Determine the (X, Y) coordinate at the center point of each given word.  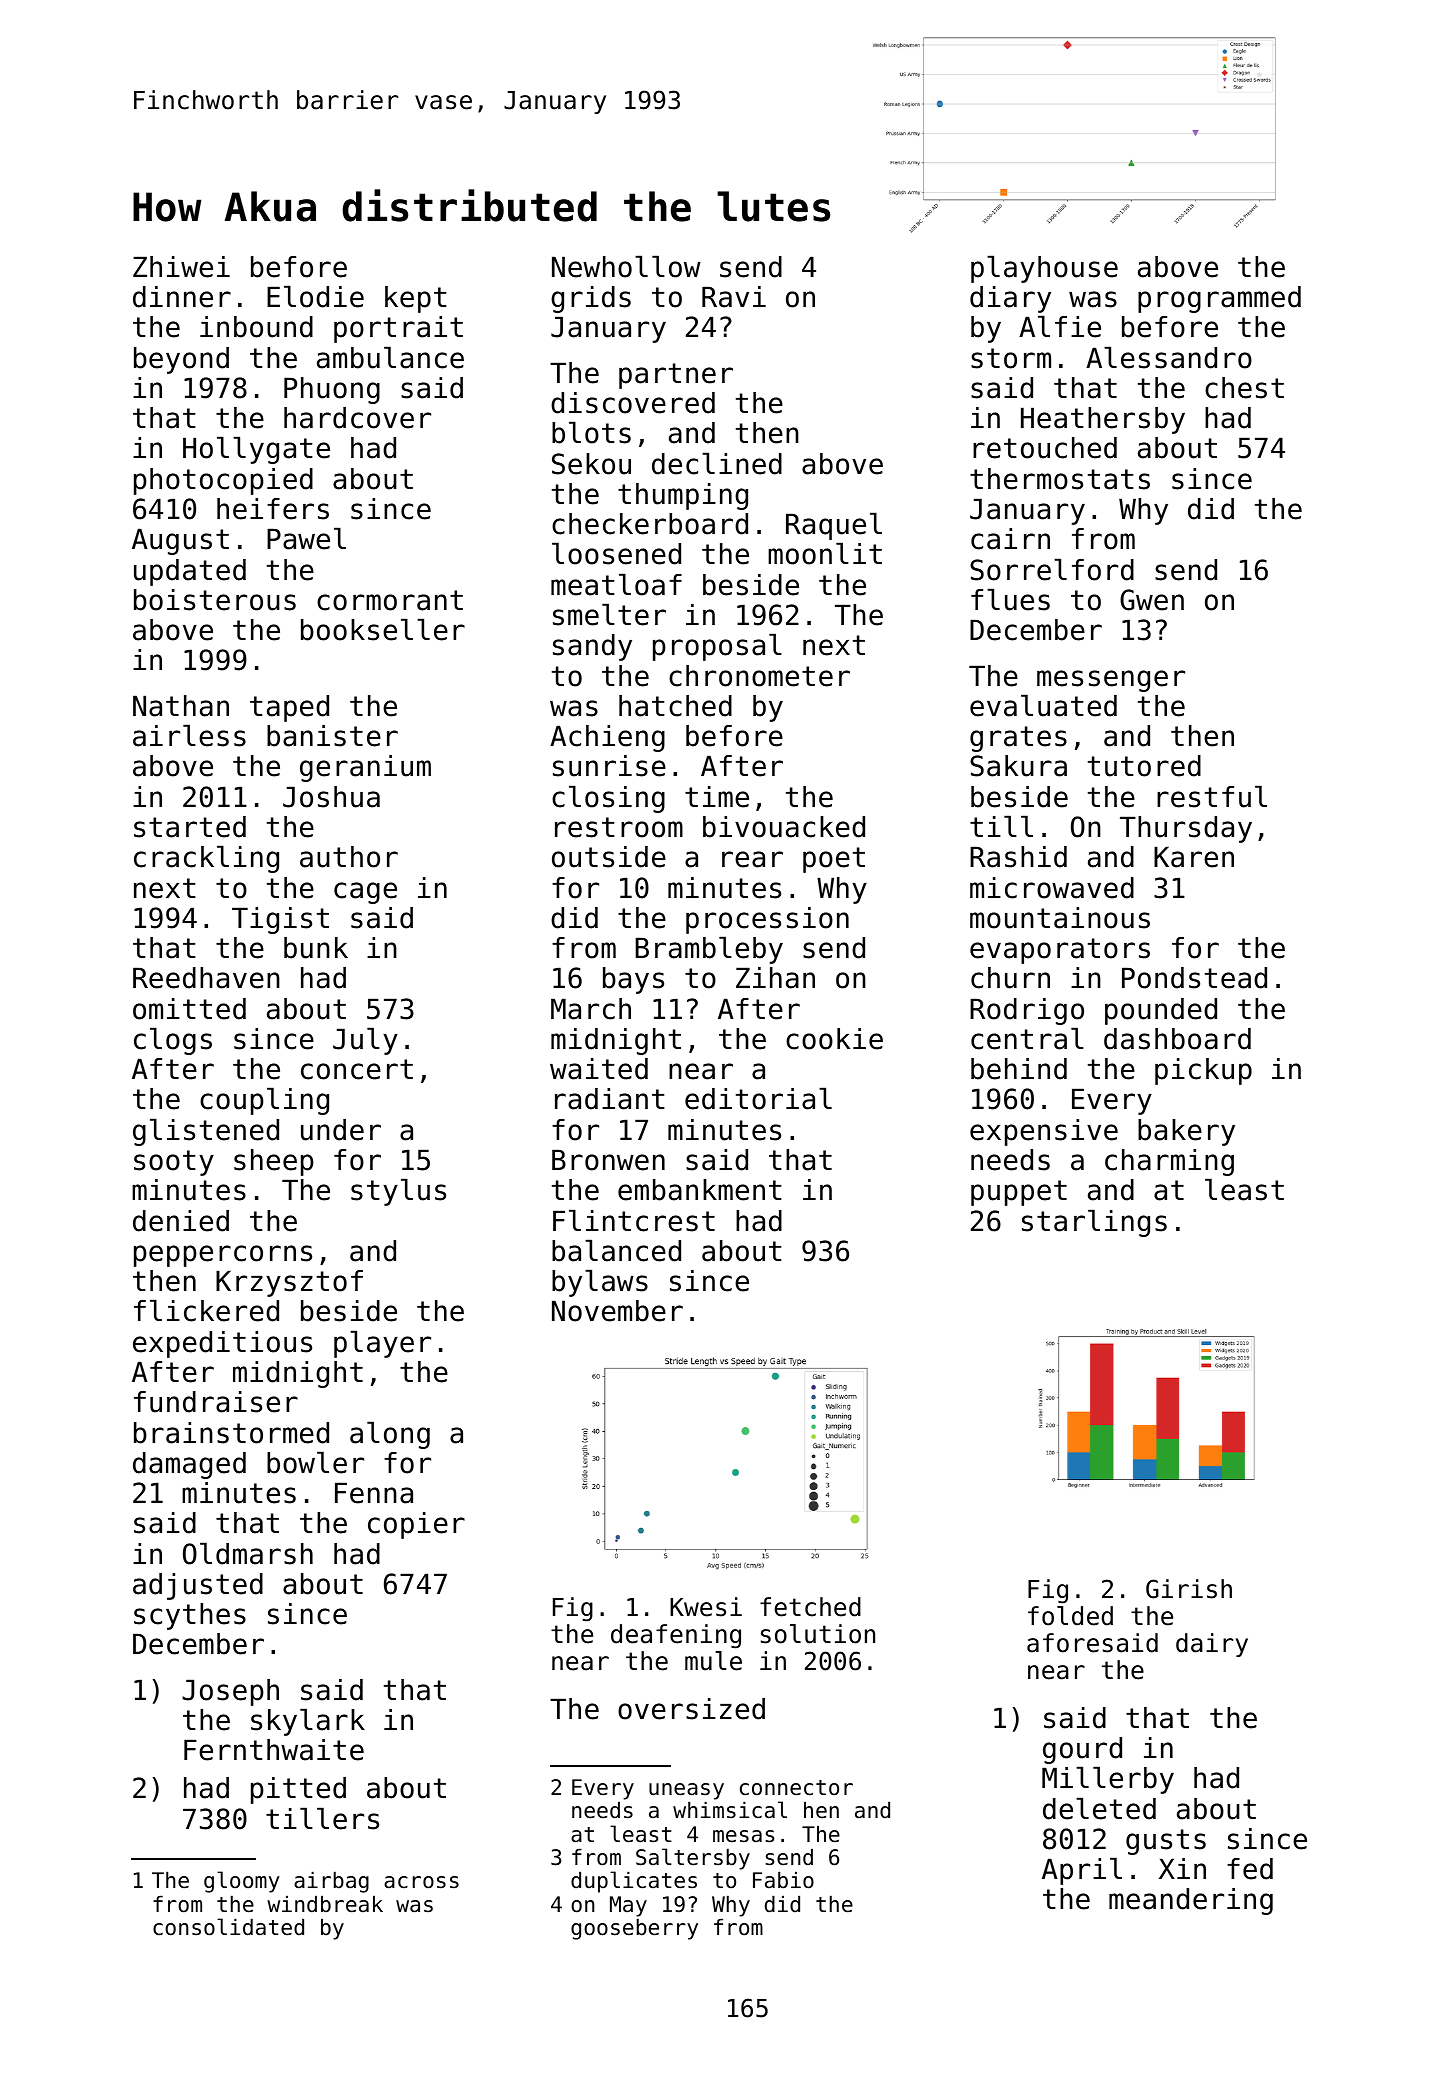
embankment (700, 1190)
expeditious (222, 1344)
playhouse (1044, 269)
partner (676, 376)
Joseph (230, 1692)
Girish (1189, 1589)
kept (416, 299)
